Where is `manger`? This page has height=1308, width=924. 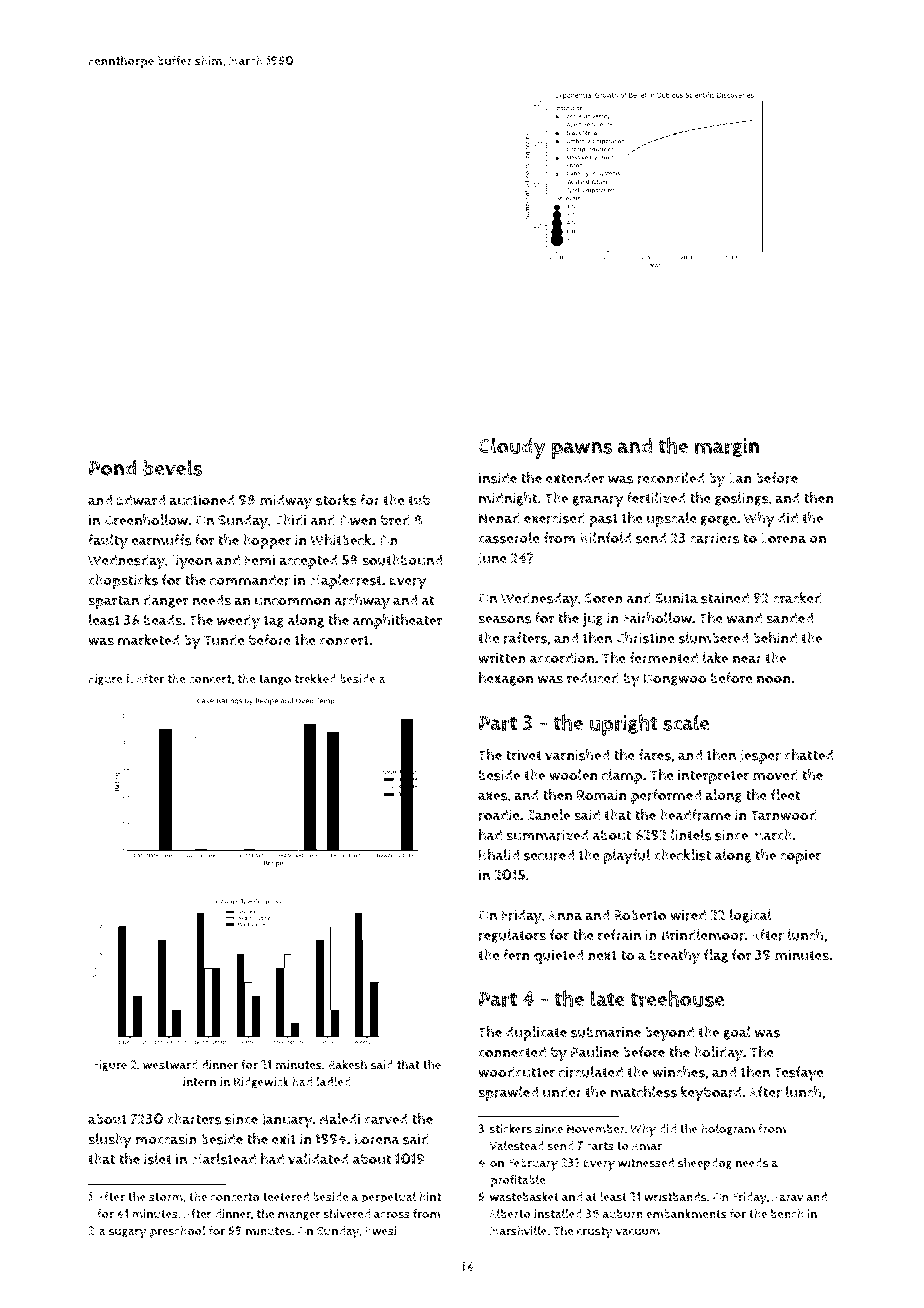 manger is located at coordinates (299, 1216).
